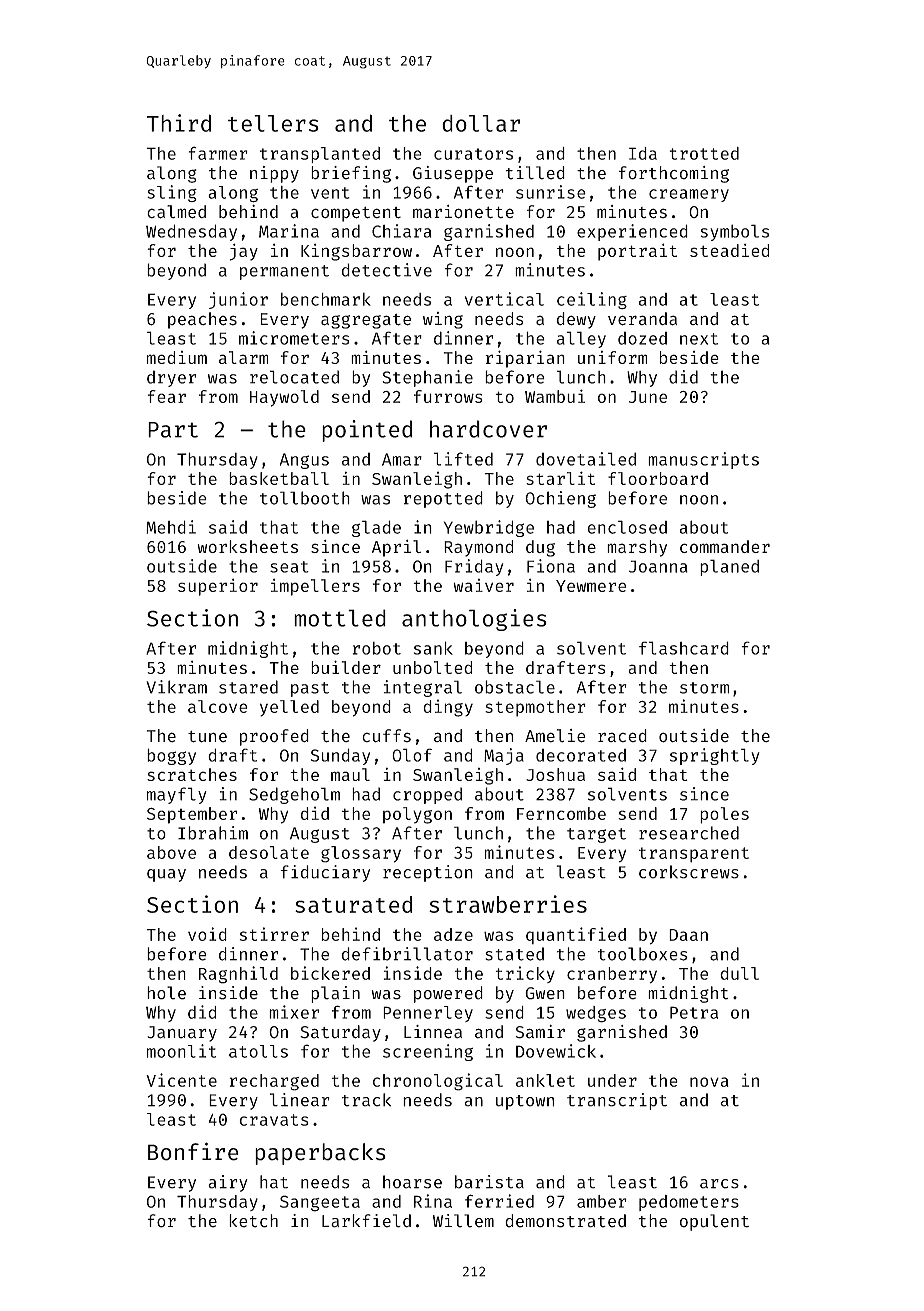  I want to click on Part, so click(173, 430).
